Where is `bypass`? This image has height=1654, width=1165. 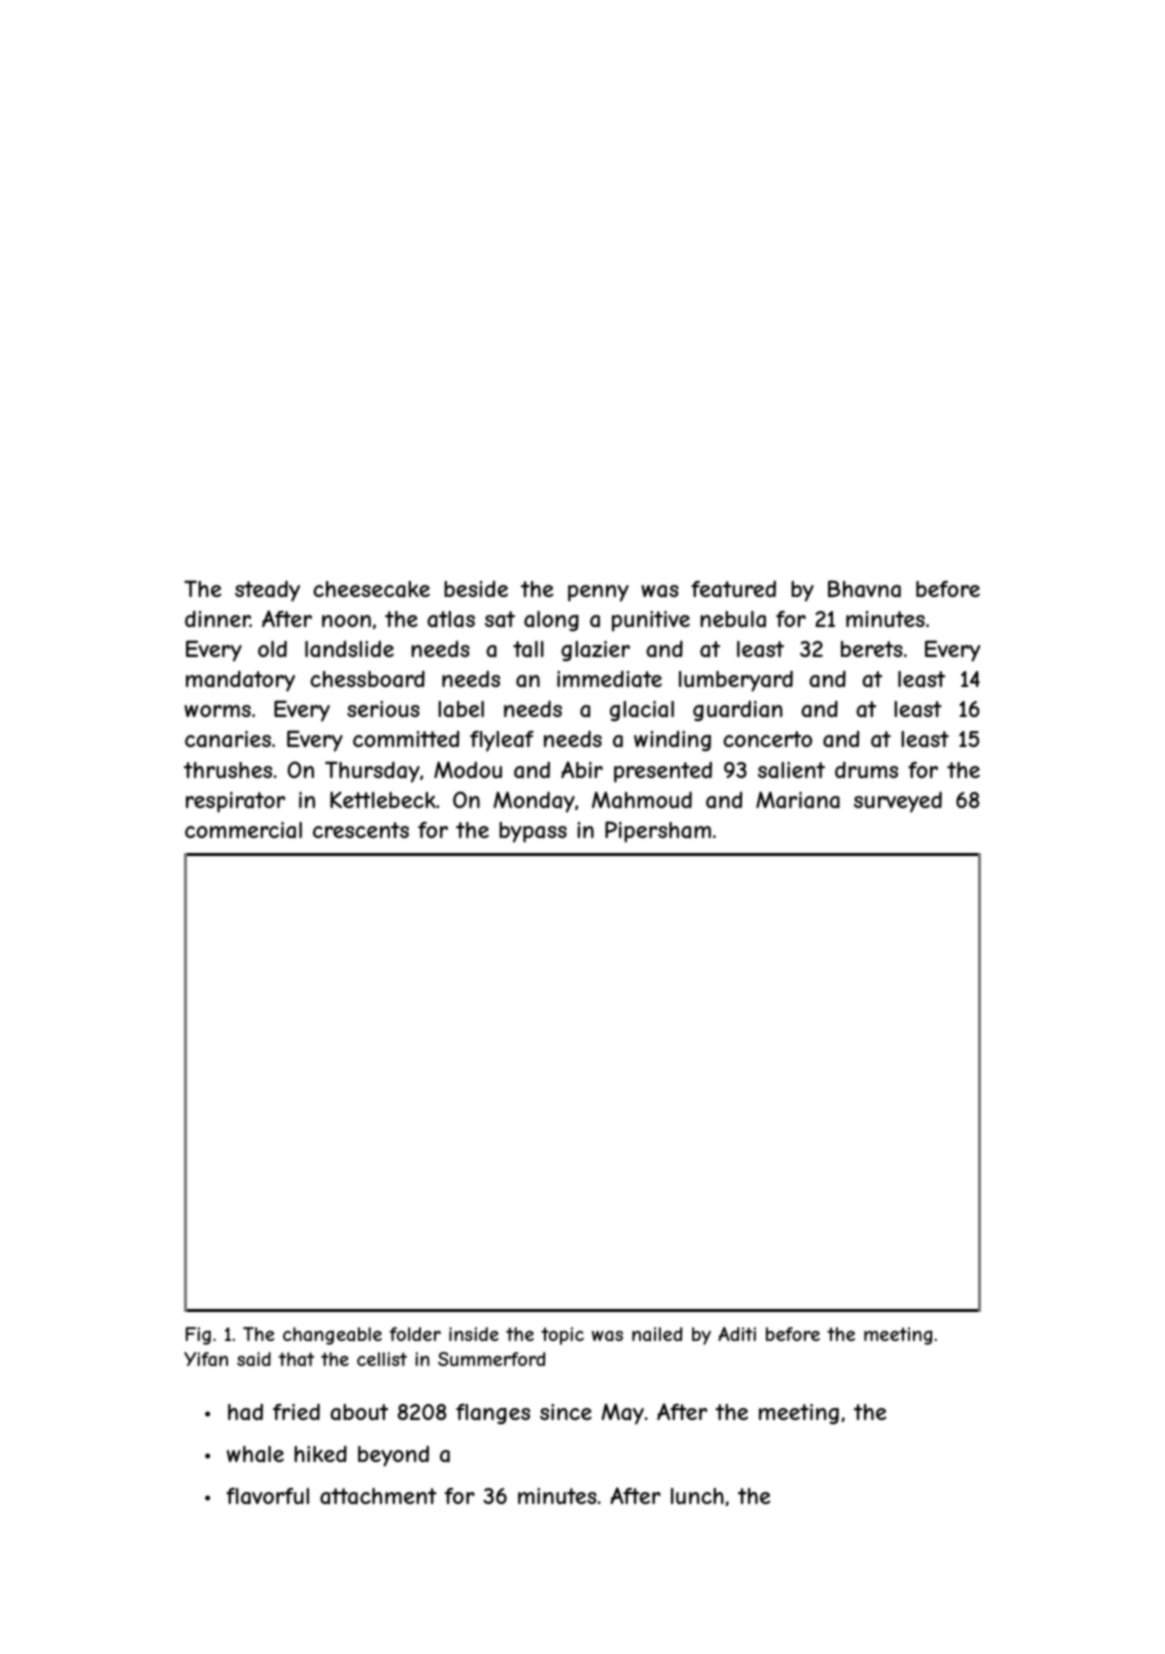
bypass is located at coordinates (533, 832).
